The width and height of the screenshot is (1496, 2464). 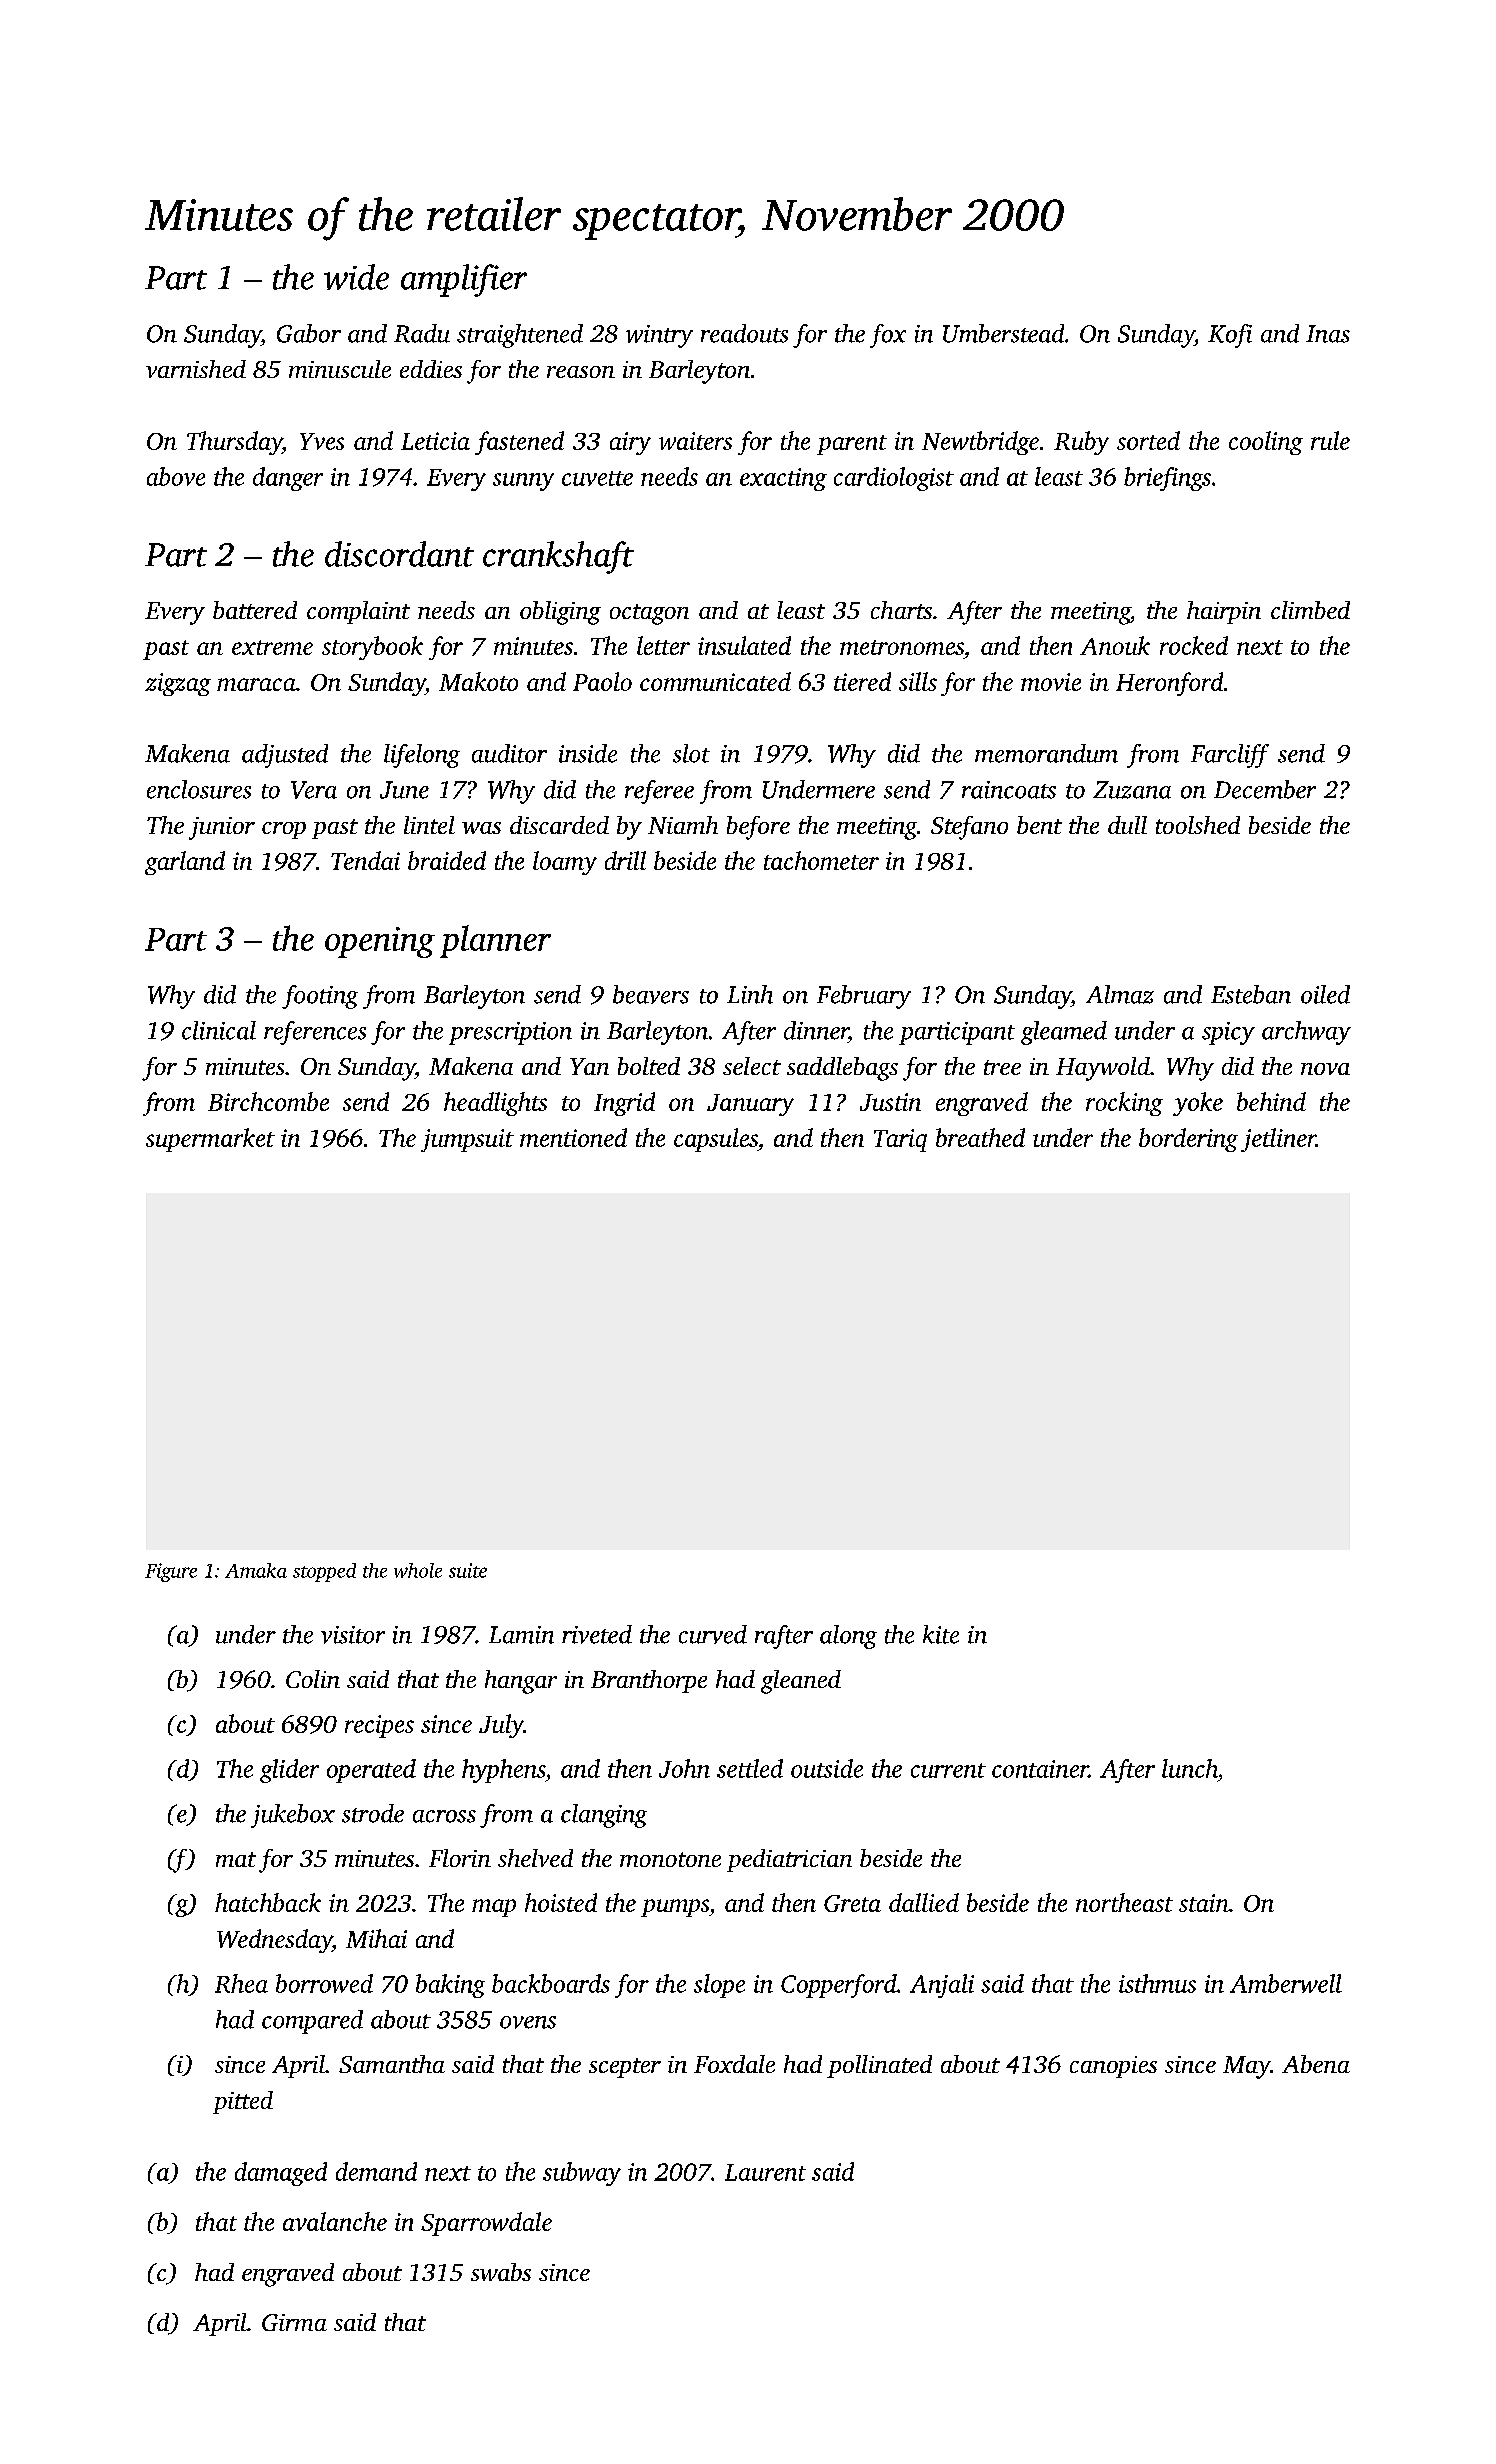 What do you see at coordinates (948, 1770) in the screenshot?
I see `current` at bounding box center [948, 1770].
